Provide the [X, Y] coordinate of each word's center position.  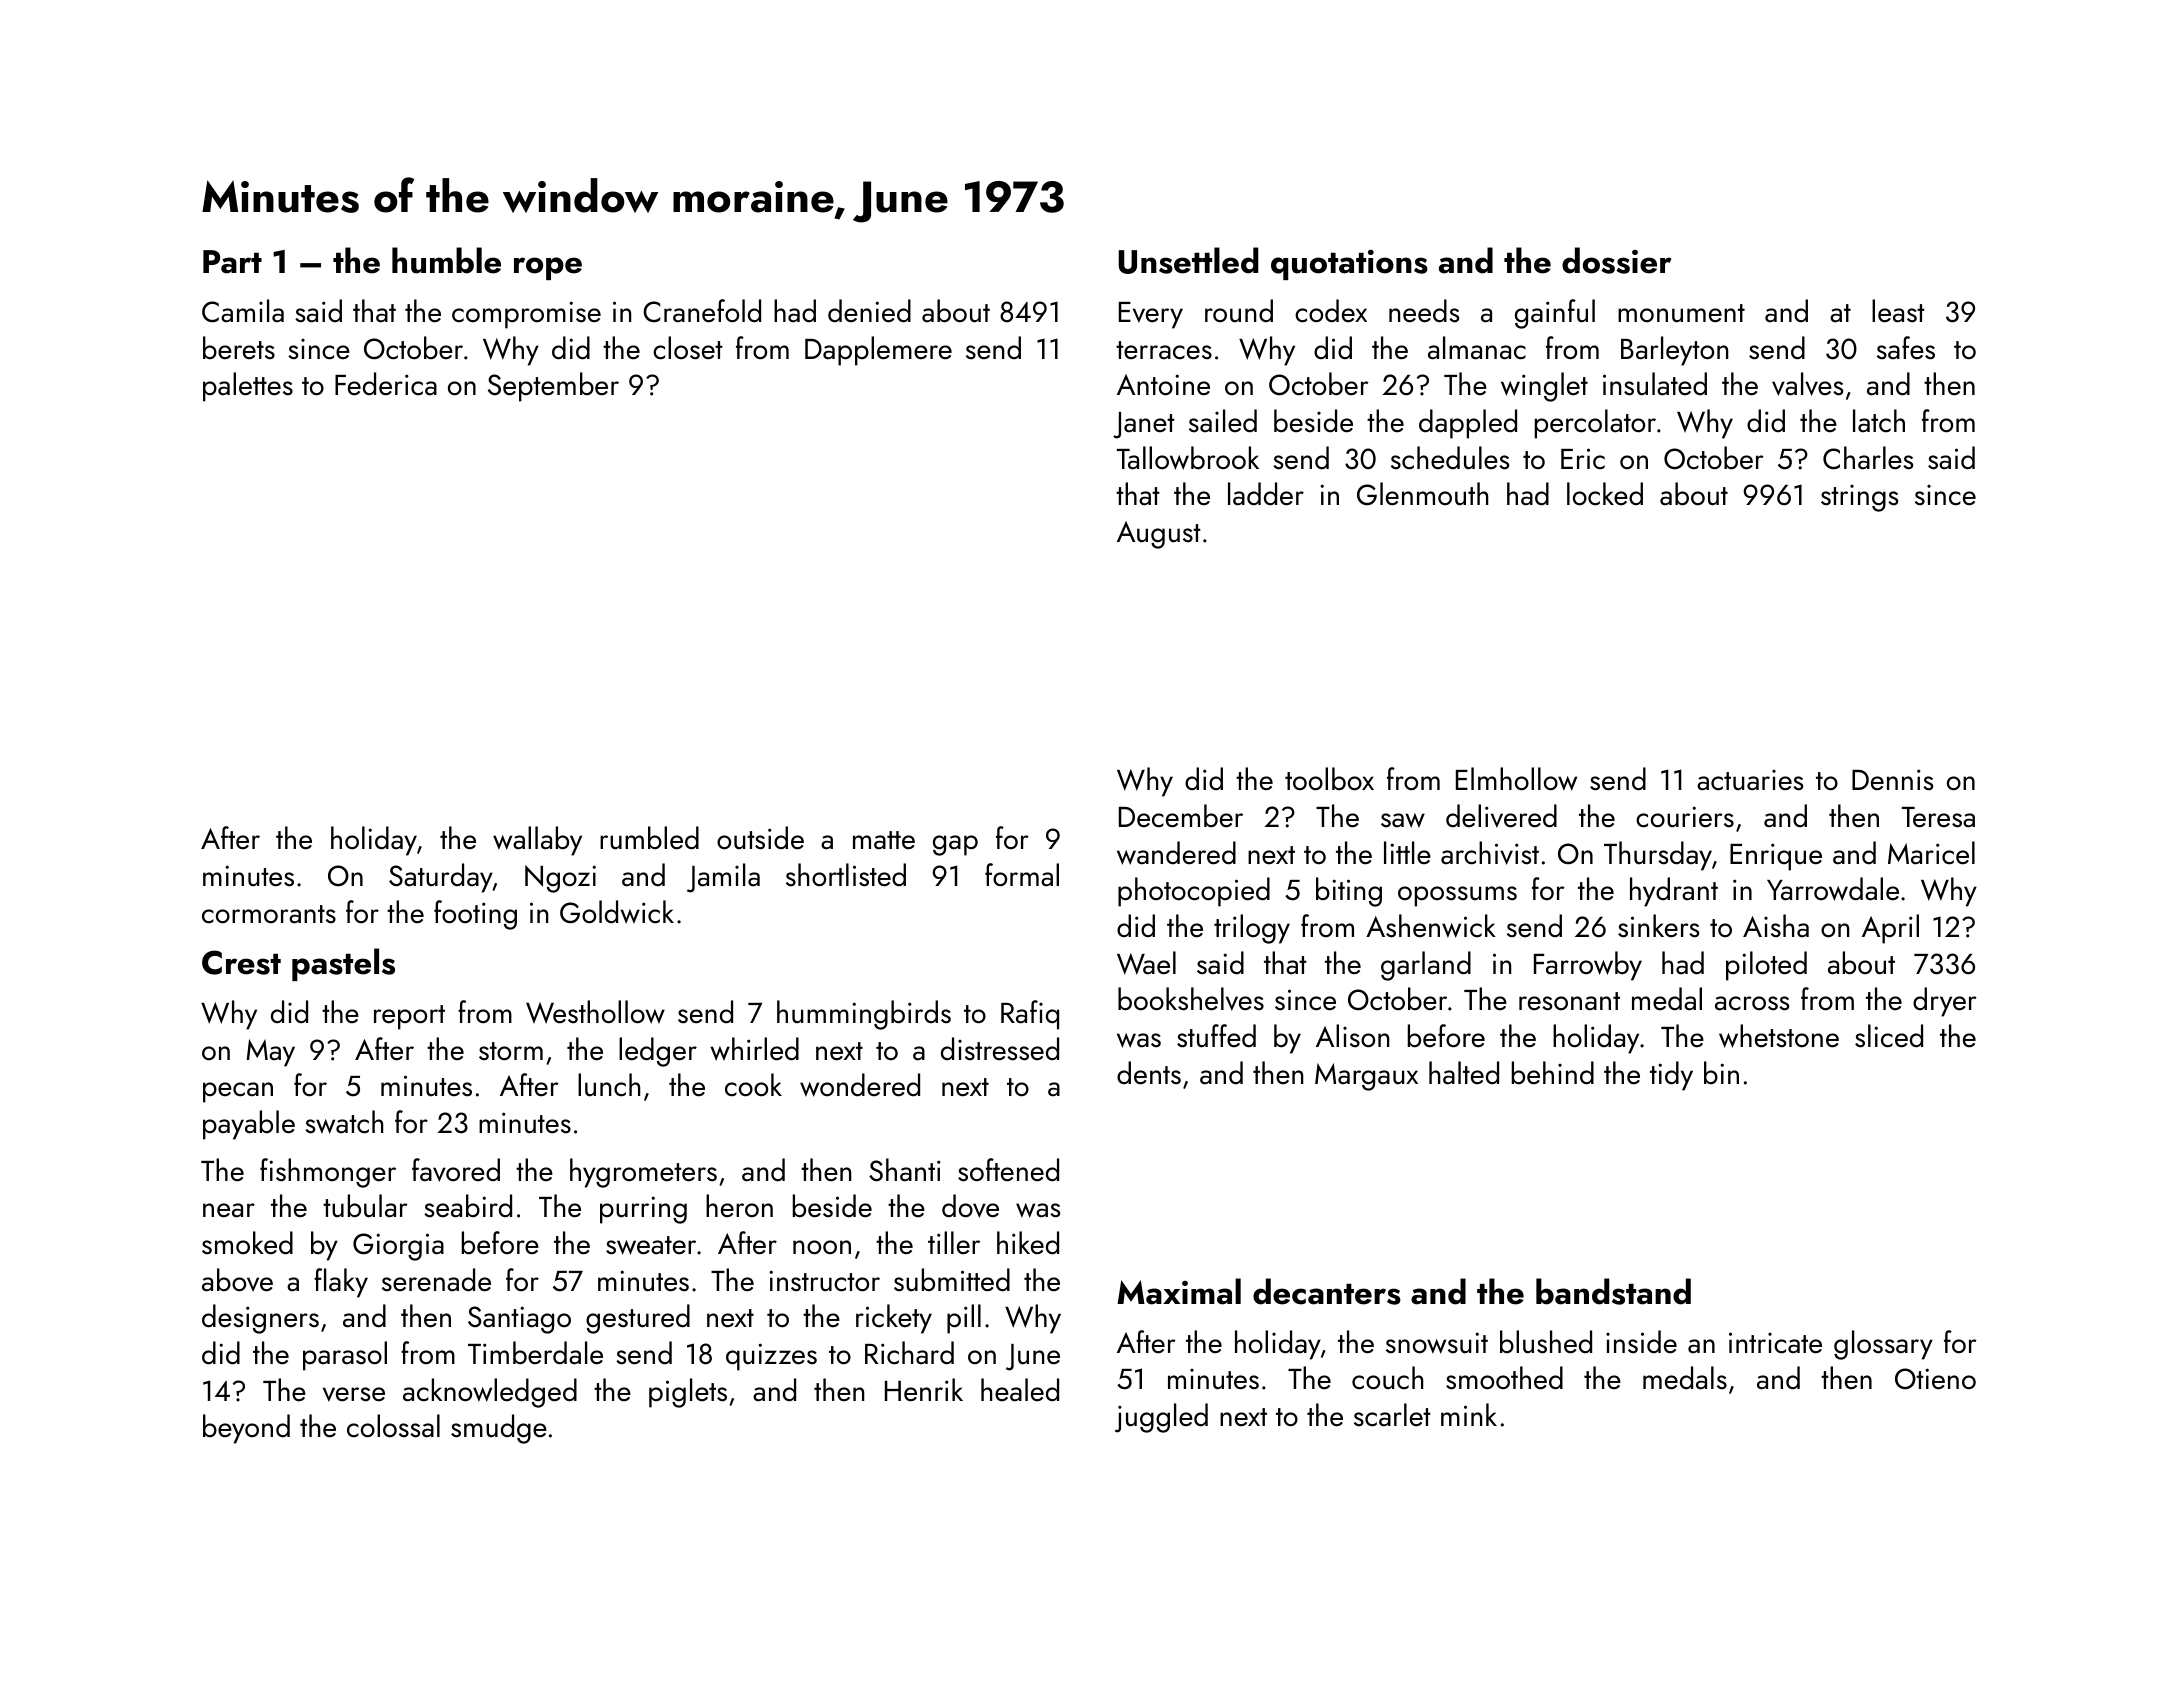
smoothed [1504, 1378]
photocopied [1194, 892]
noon [822, 1247]
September [553, 387]
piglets [688, 1393]
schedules [1450, 458]
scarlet [1392, 1415]
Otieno [1935, 1379]
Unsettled [1188, 260]
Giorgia [398, 1247]
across [1752, 1003]
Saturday [441, 878]
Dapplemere [878, 351]
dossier [1616, 260]
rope [548, 268]
